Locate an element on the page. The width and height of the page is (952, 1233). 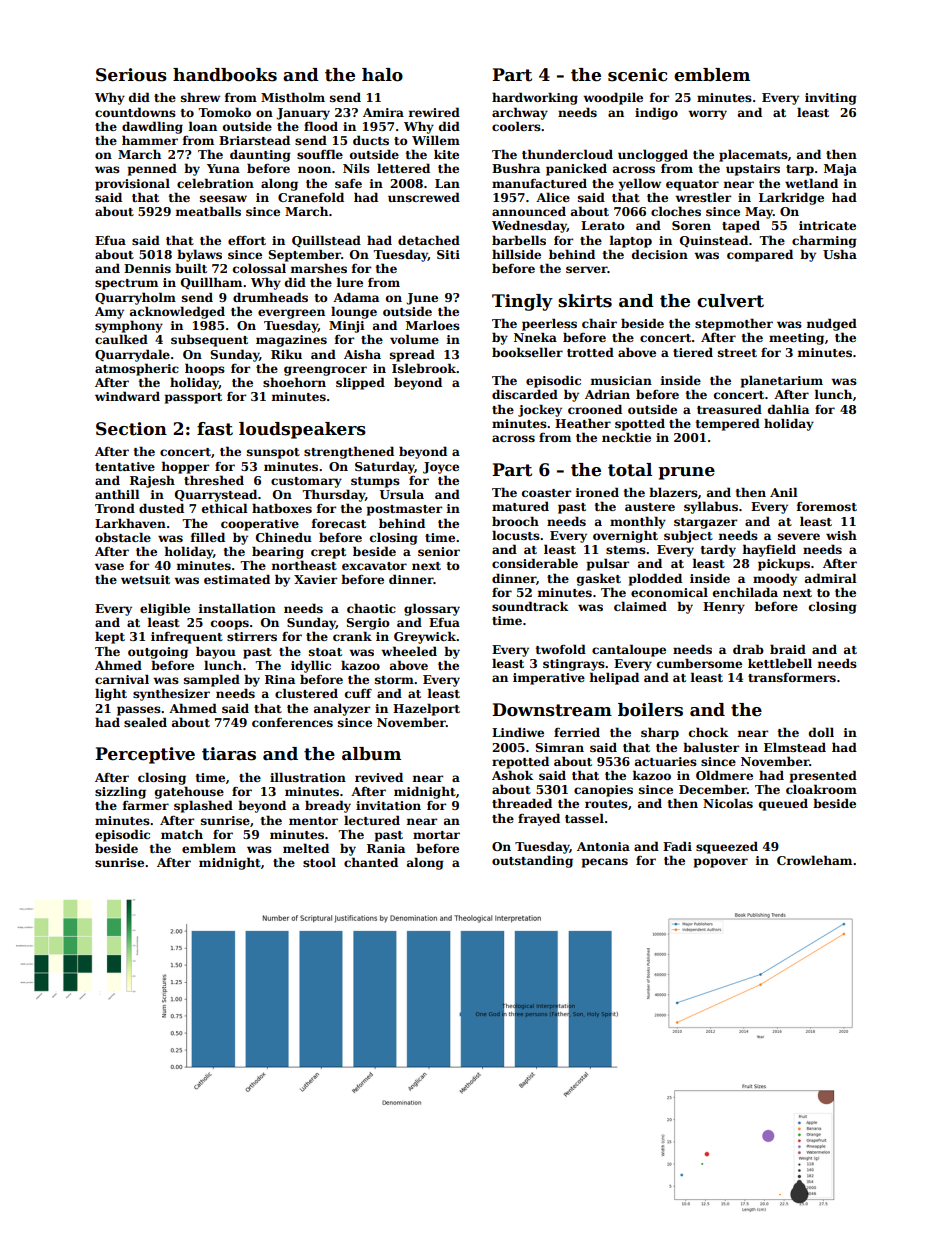
stool is located at coordinates (319, 862).
